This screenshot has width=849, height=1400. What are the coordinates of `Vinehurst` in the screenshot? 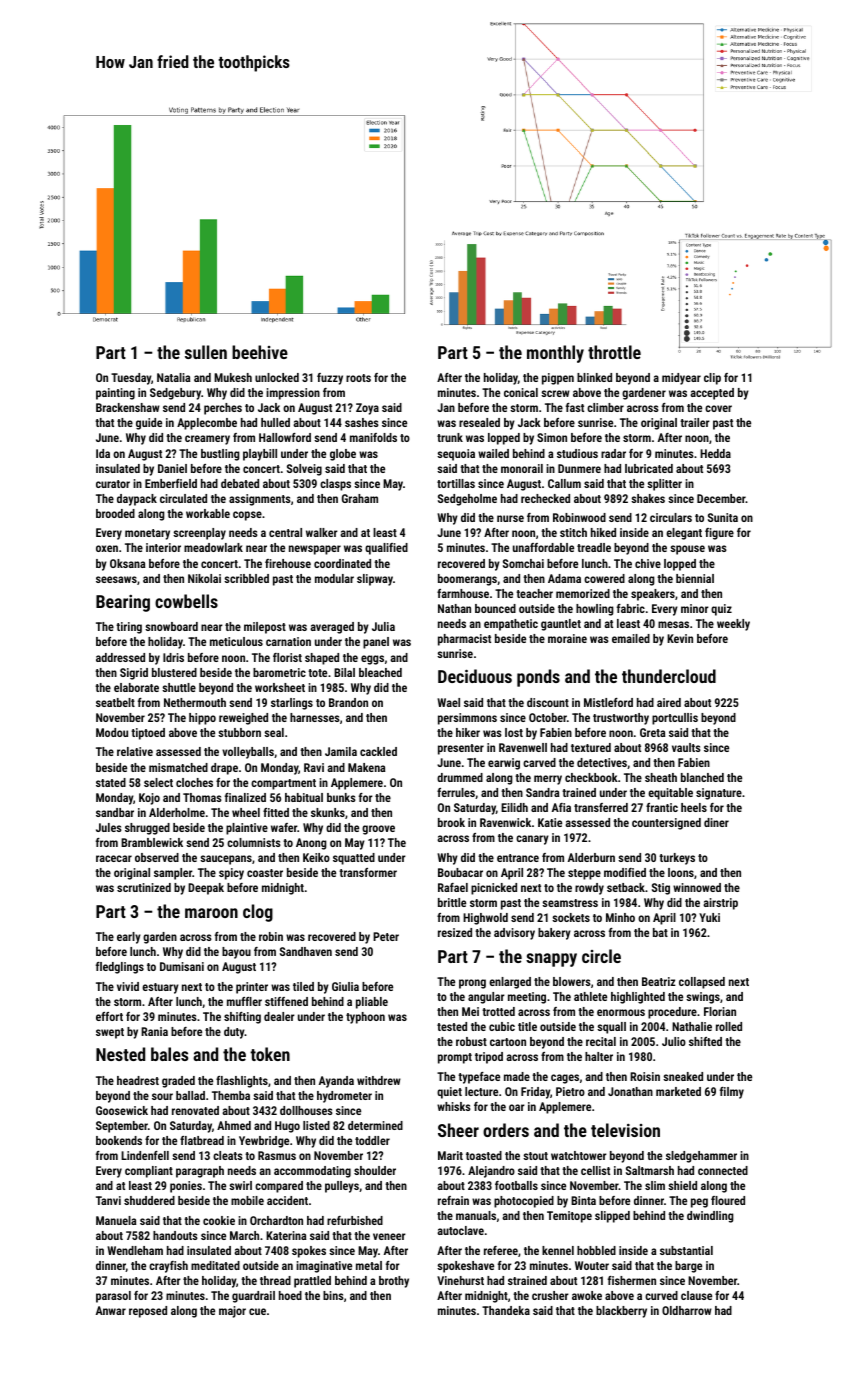 It's located at (460, 1280).
